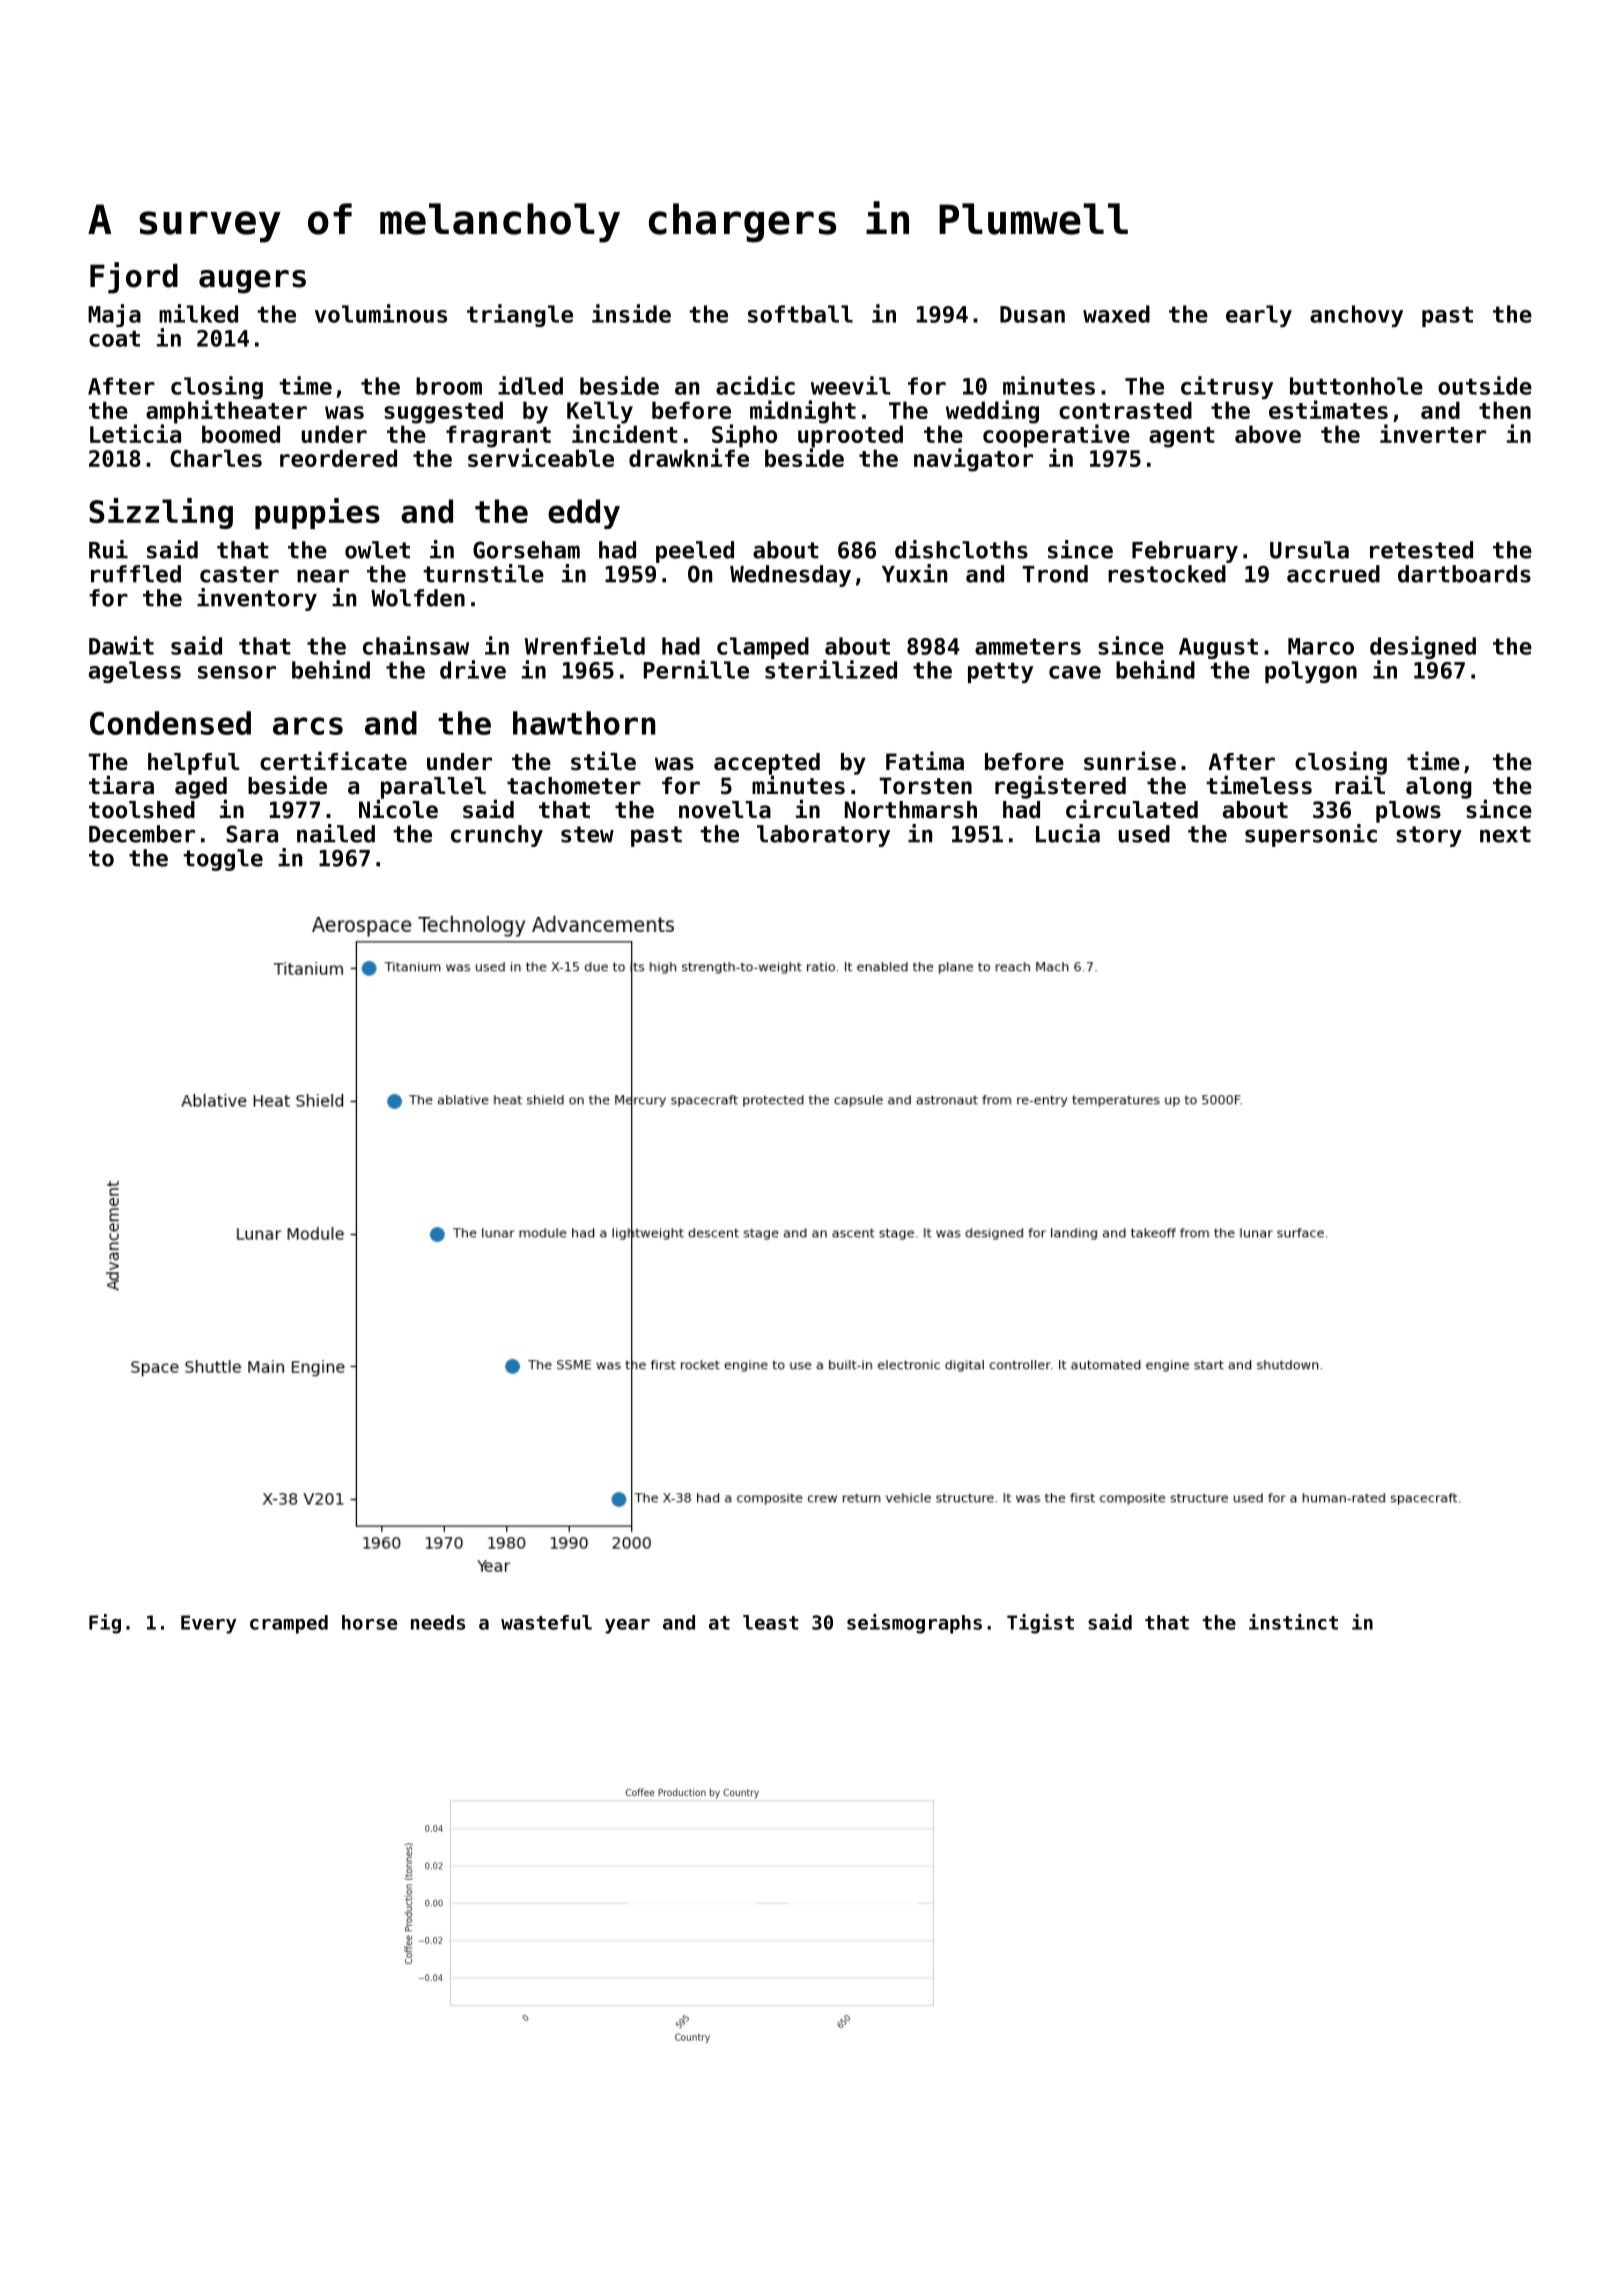 This screenshot has height=2292, width=1620. I want to click on cramped, so click(289, 1624).
